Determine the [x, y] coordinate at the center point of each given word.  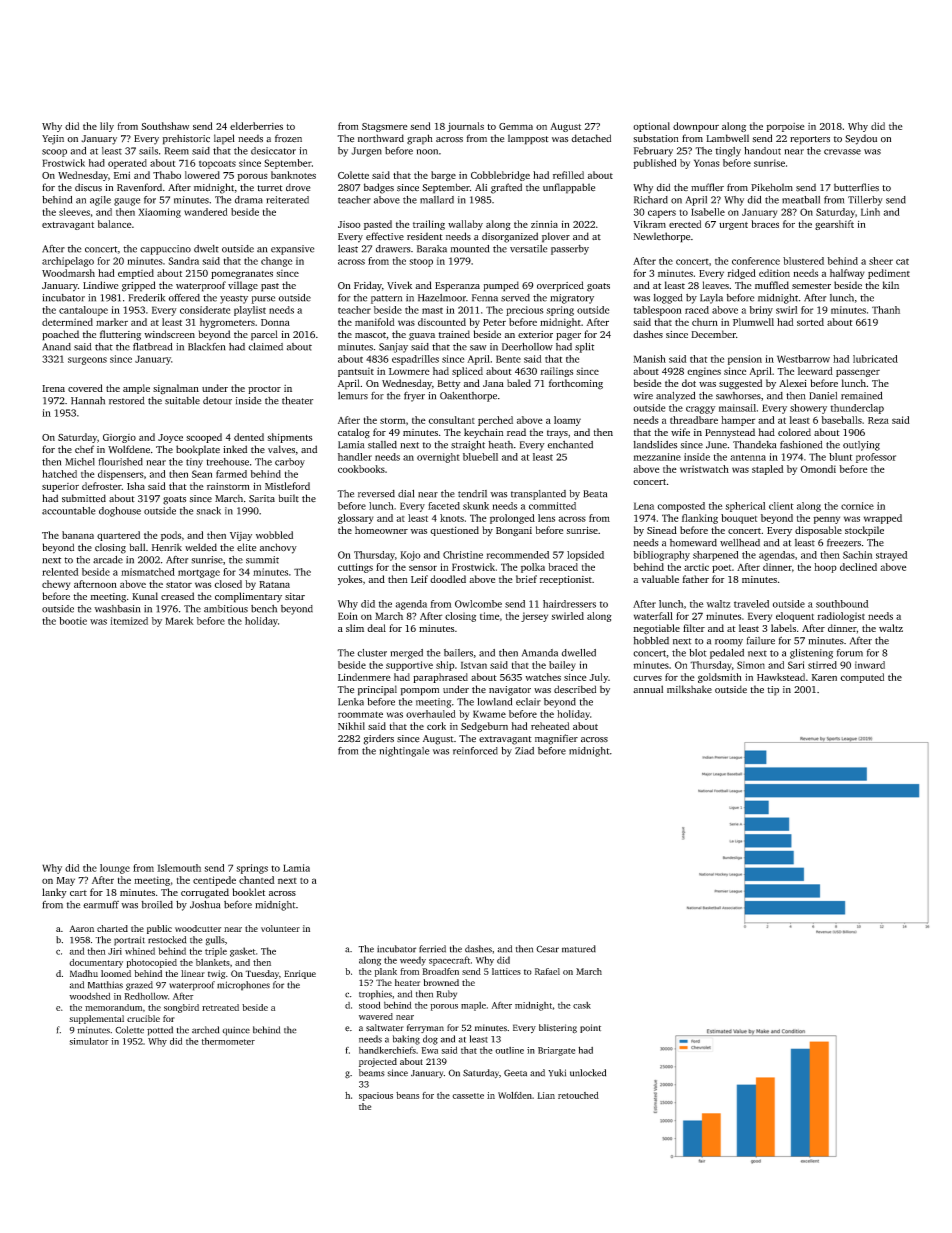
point [590, 1028]
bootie [73, 621]
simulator [89, 1041]
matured [579, 949]
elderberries [256, 126]
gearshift [834, 225]
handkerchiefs [387, 1050]
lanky [54, 893]
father [695, 579]
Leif [419, 579]
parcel [264, 335]
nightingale [404, 752]
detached [591, 138]
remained [861, 395]
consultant [452, 420]
